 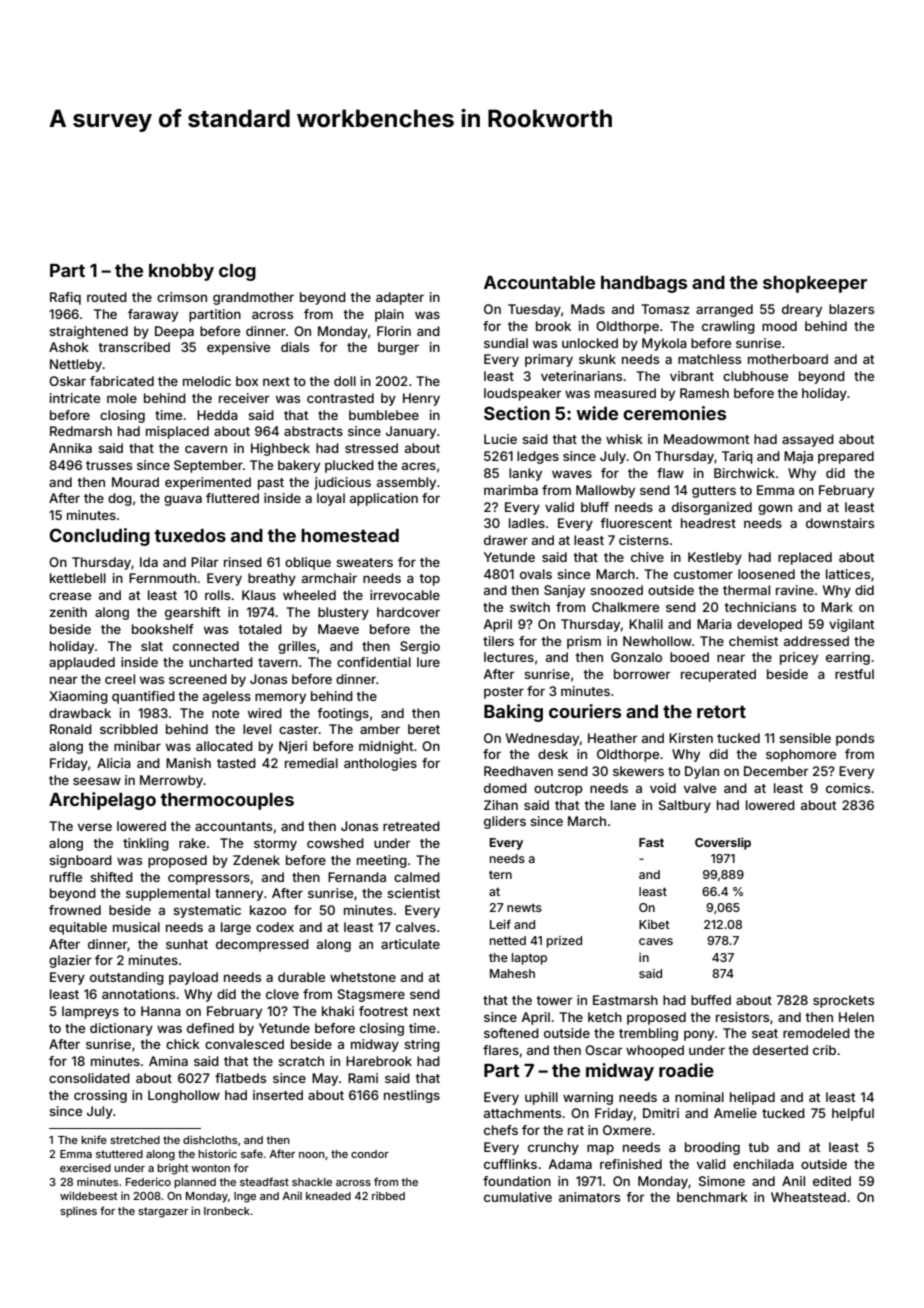 What do you see at coordinates (102, 801) in the page?
I see `Archipelago` at bounding box center [102, 801].
